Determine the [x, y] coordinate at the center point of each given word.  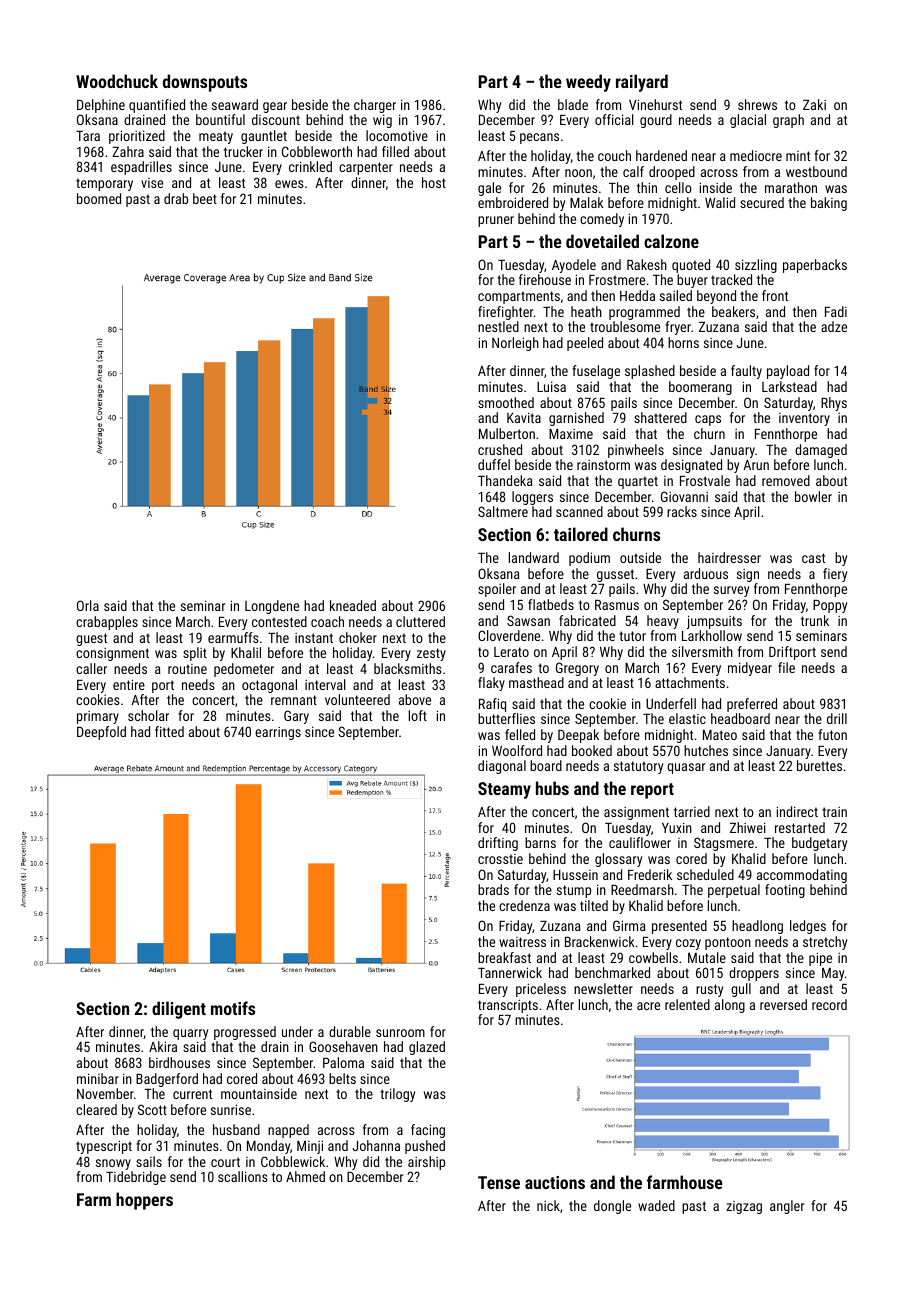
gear [275, 107]
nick [548, 1205]
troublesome [625, 326]
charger [375, 106]
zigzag [744, 1207]
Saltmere [503, 511]
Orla [88, 605]
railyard [642, 83]
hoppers [144, 1201]
